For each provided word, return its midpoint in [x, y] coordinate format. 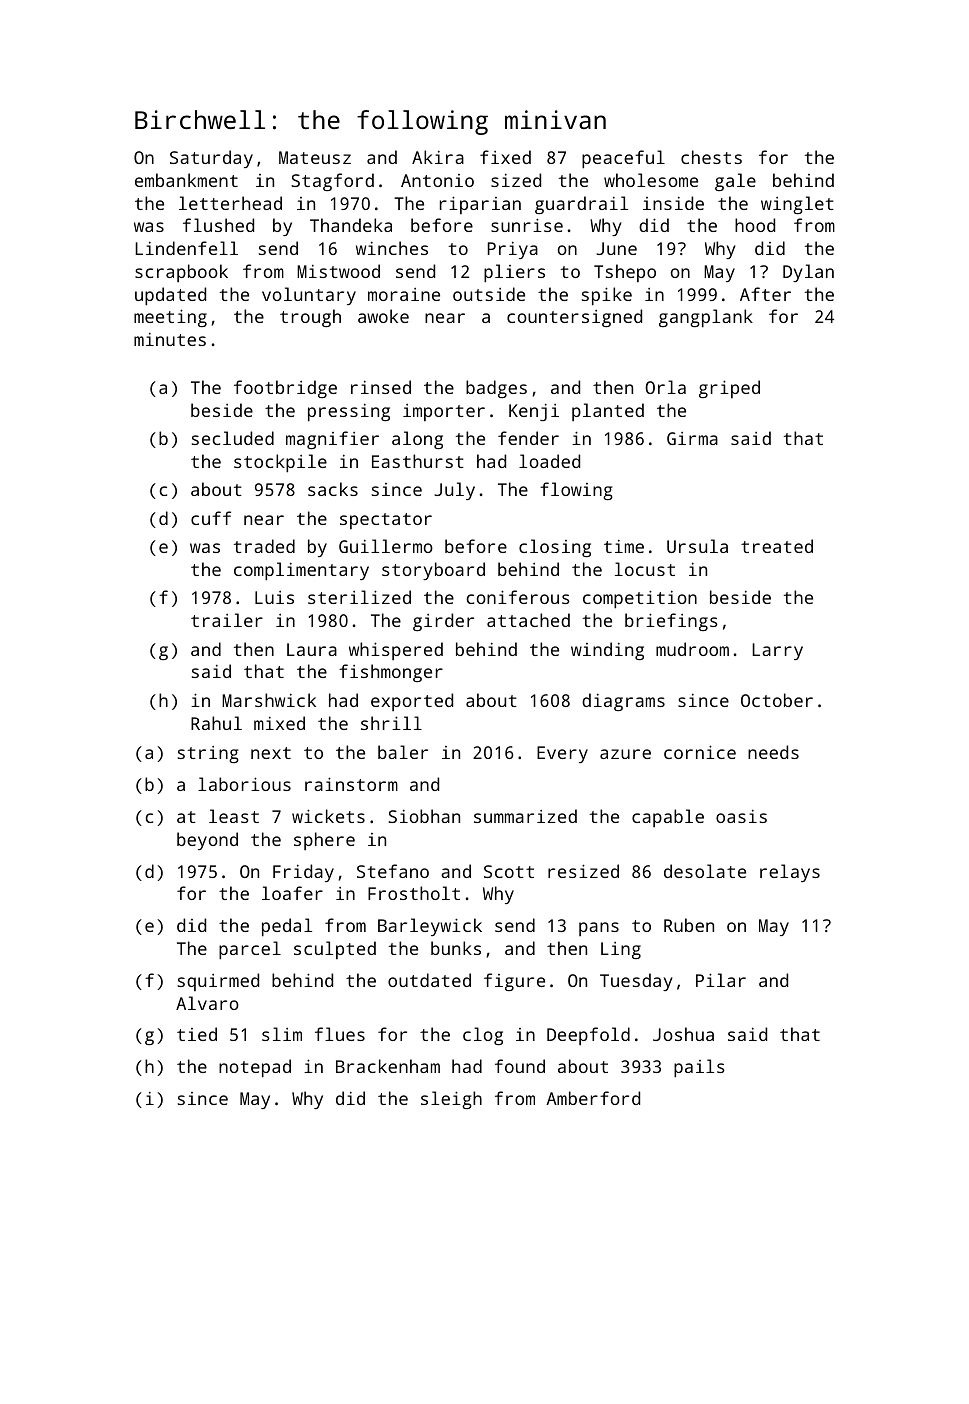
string [208, 754]
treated [777, 546]
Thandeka [351, 225]
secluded [233, 438]
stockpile [280, 463]
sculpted [335, 950]
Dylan [808, 273]
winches [392, 248]
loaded [549, 461]
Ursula [697, 546]
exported [412, 702]
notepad [255, 1068]
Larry [777, 651]
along [417, 440]
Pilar [721, 980]
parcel [250, 950]
